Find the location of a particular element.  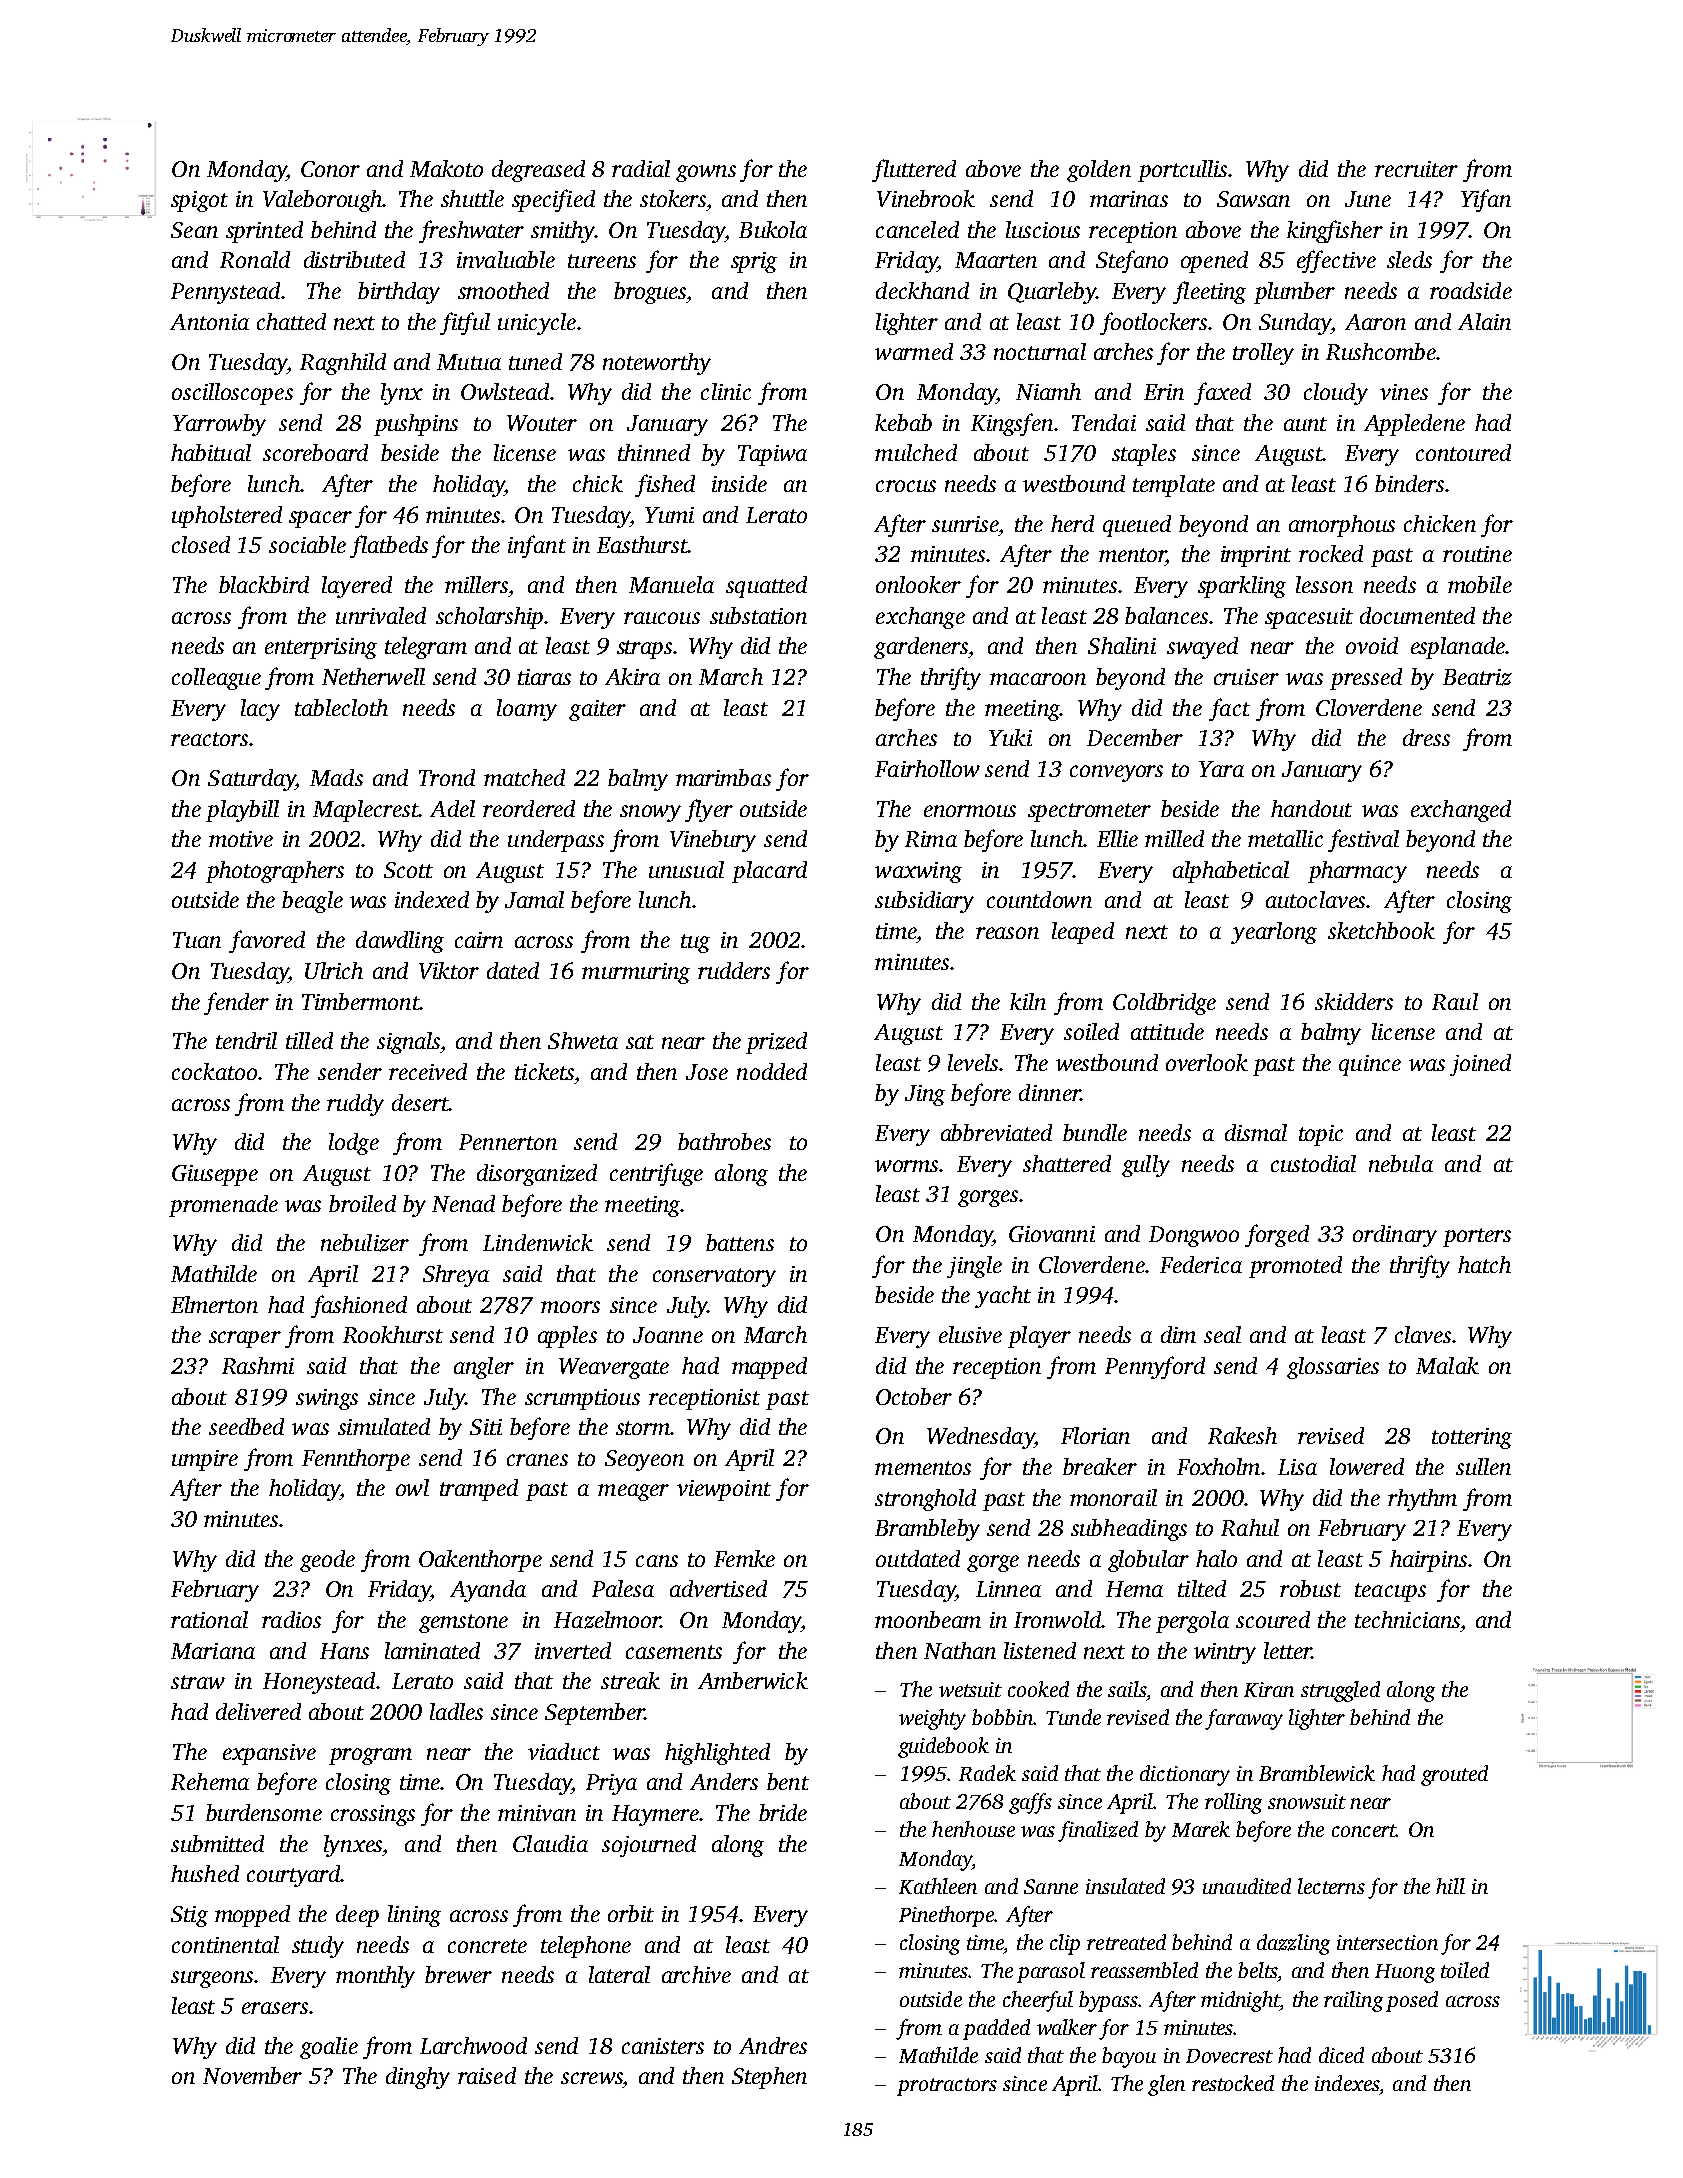

expansive is located at coordinates (269, 1754).
